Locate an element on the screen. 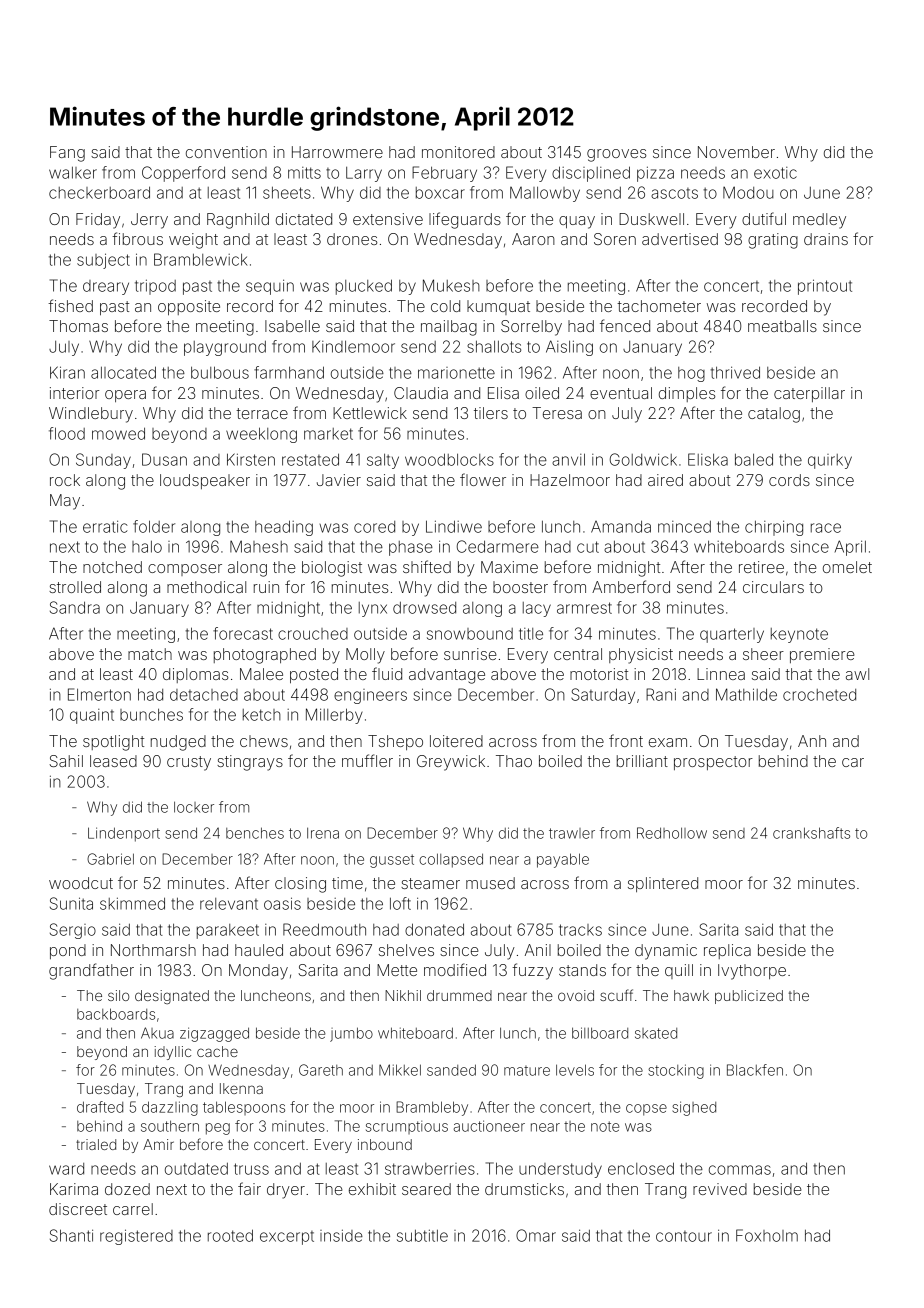 The height and width of the screenshot is (1308, 924). cored is located at coordinates (374, 527).
